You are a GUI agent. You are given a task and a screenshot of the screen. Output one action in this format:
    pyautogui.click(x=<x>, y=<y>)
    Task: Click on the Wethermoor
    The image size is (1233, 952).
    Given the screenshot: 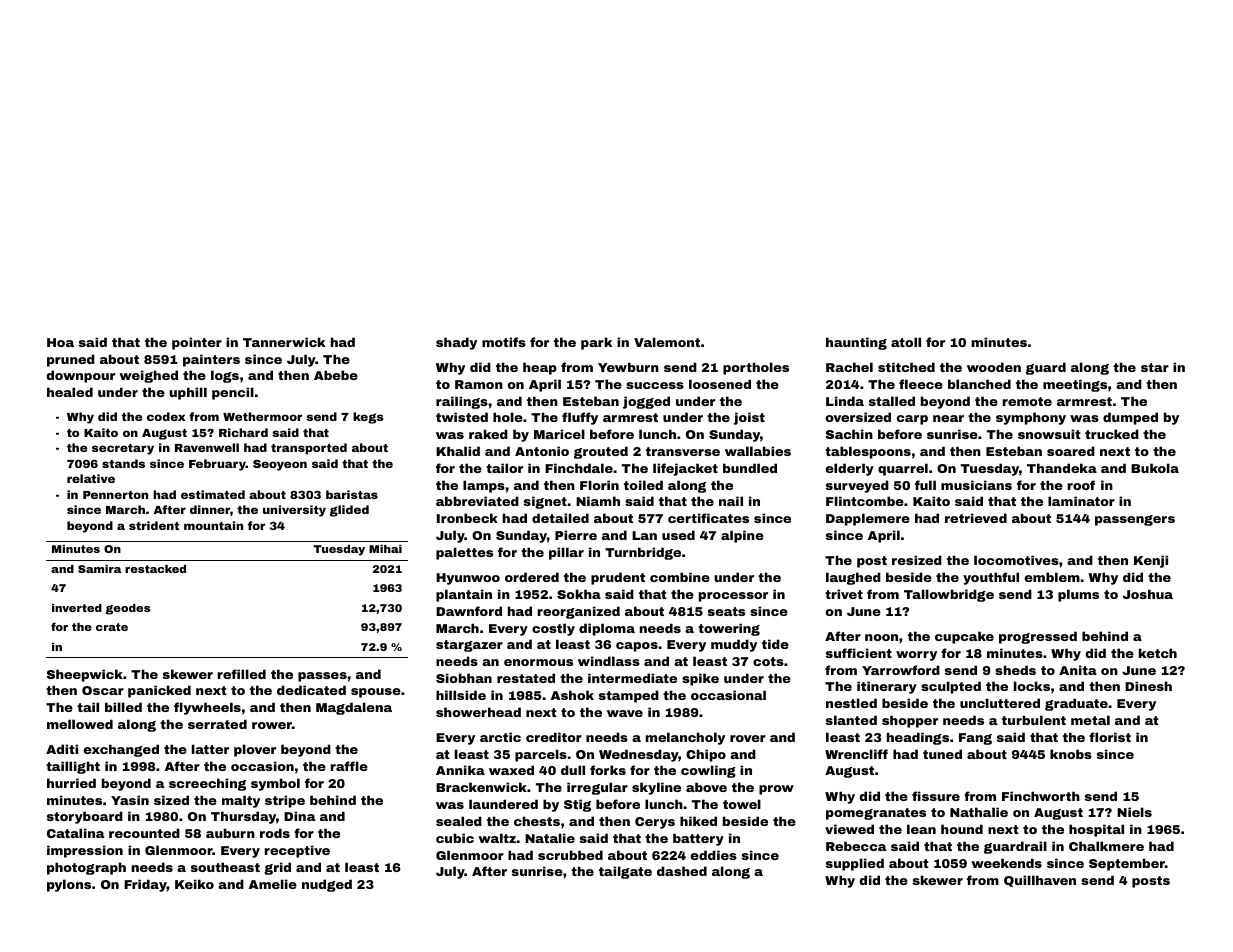 What is the action you would take?
    pyautogui.click(x=262, y=416)
